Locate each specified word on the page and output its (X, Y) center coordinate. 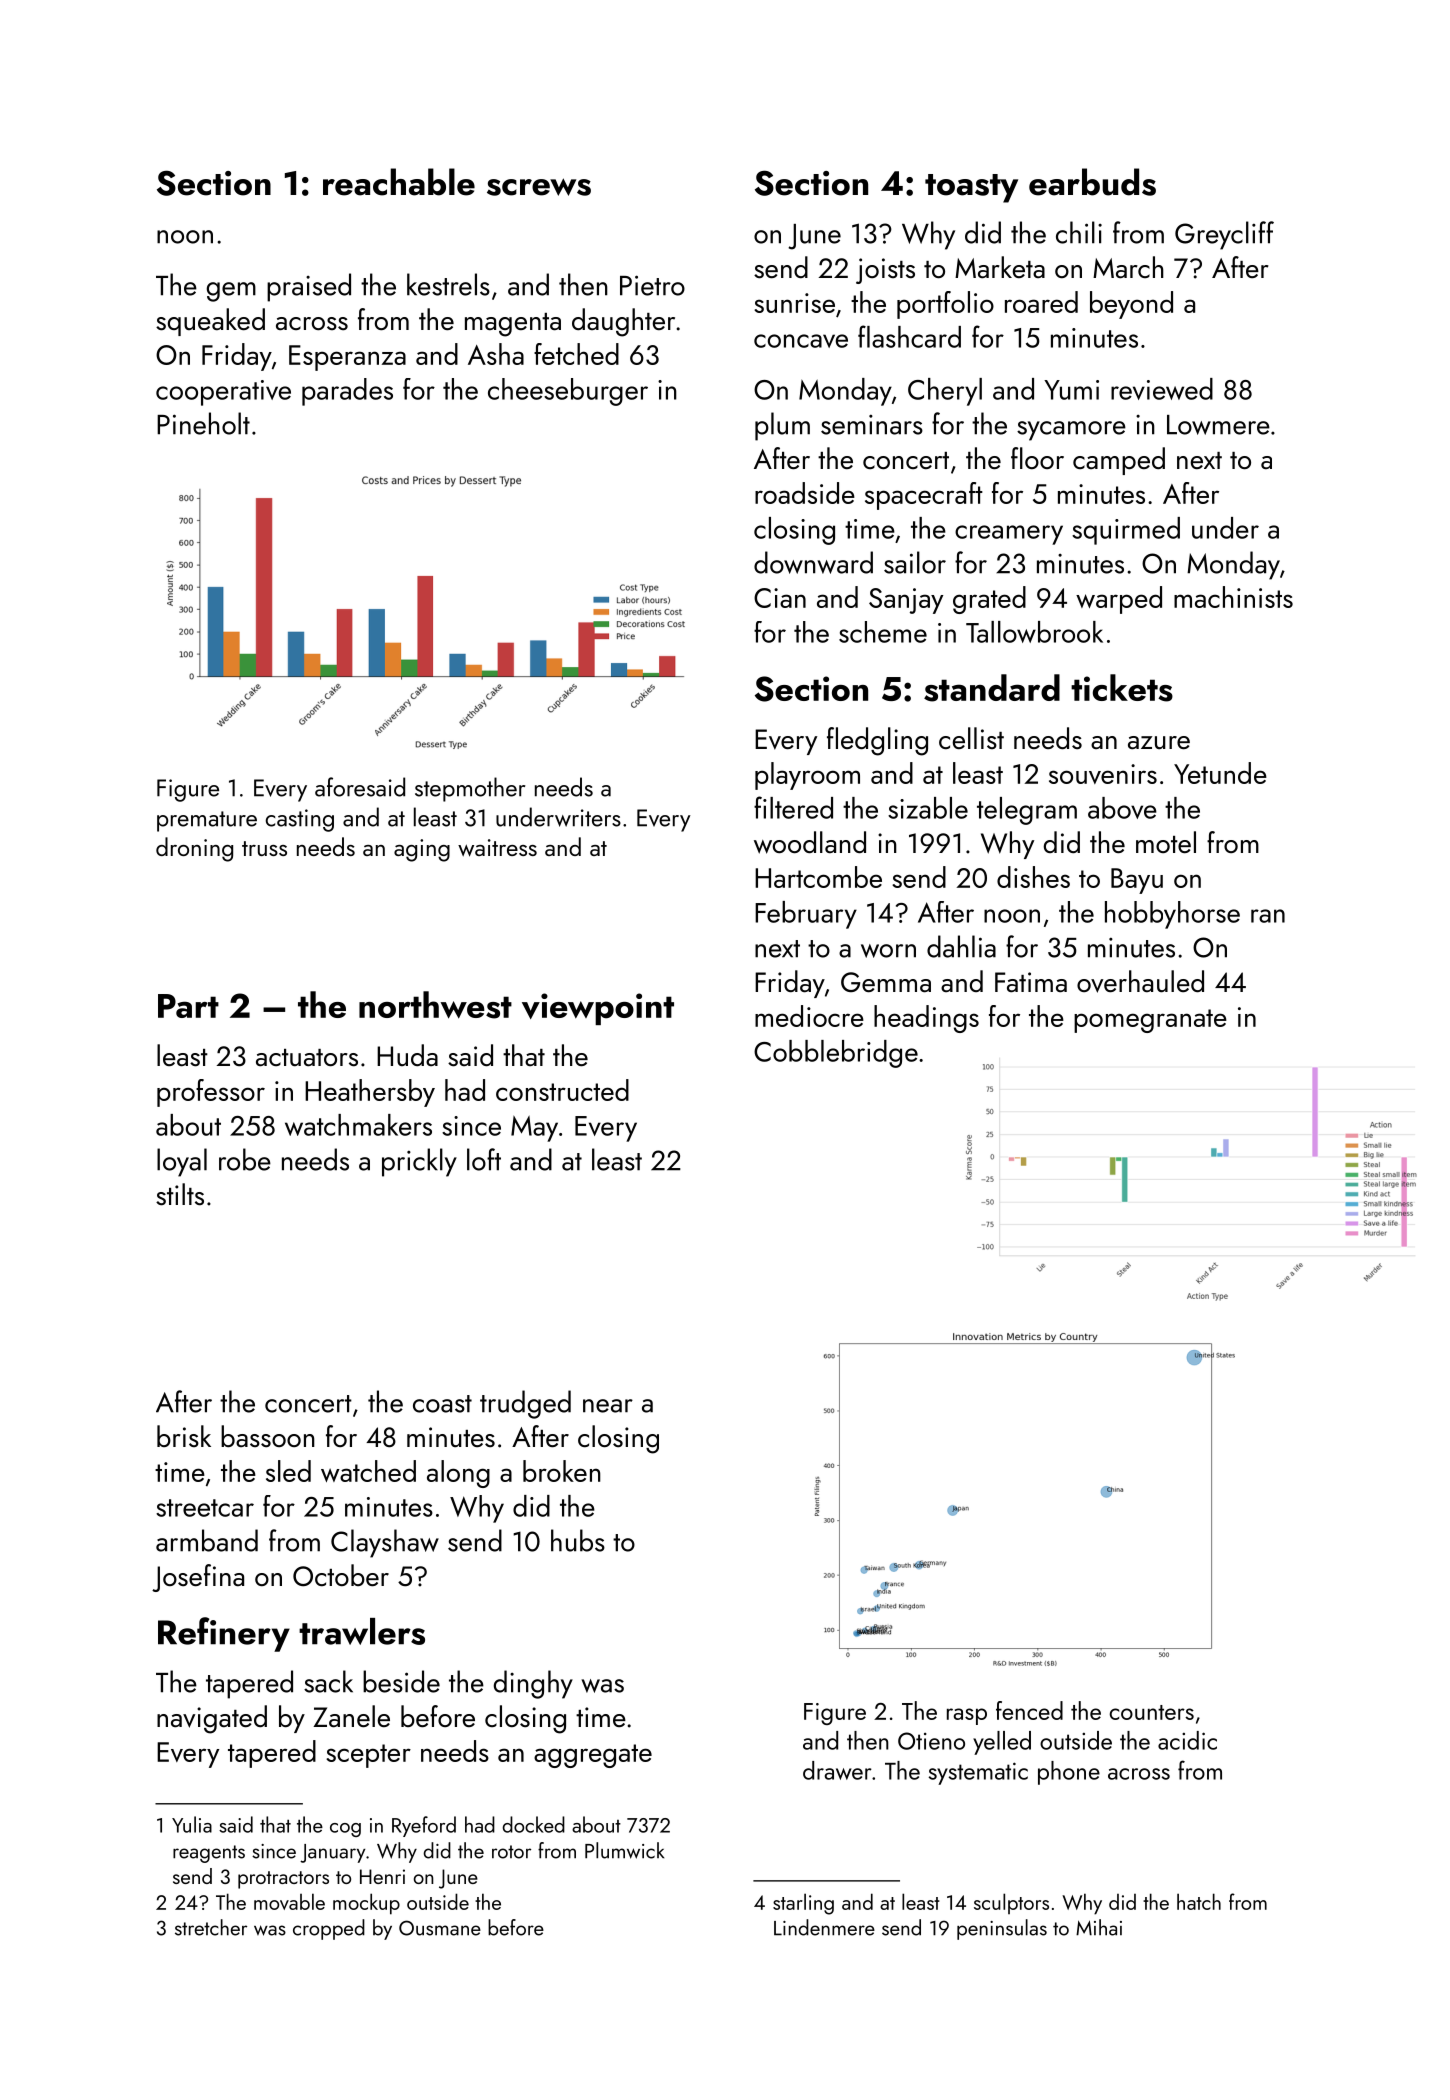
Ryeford (424, 1826)
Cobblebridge (836, 1054)
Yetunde (1220, 773)
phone (1069, 1773)
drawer (837, 1770)
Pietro (652, 285)
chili (1079, 232)
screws (539, 187)
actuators (307, 1058)
